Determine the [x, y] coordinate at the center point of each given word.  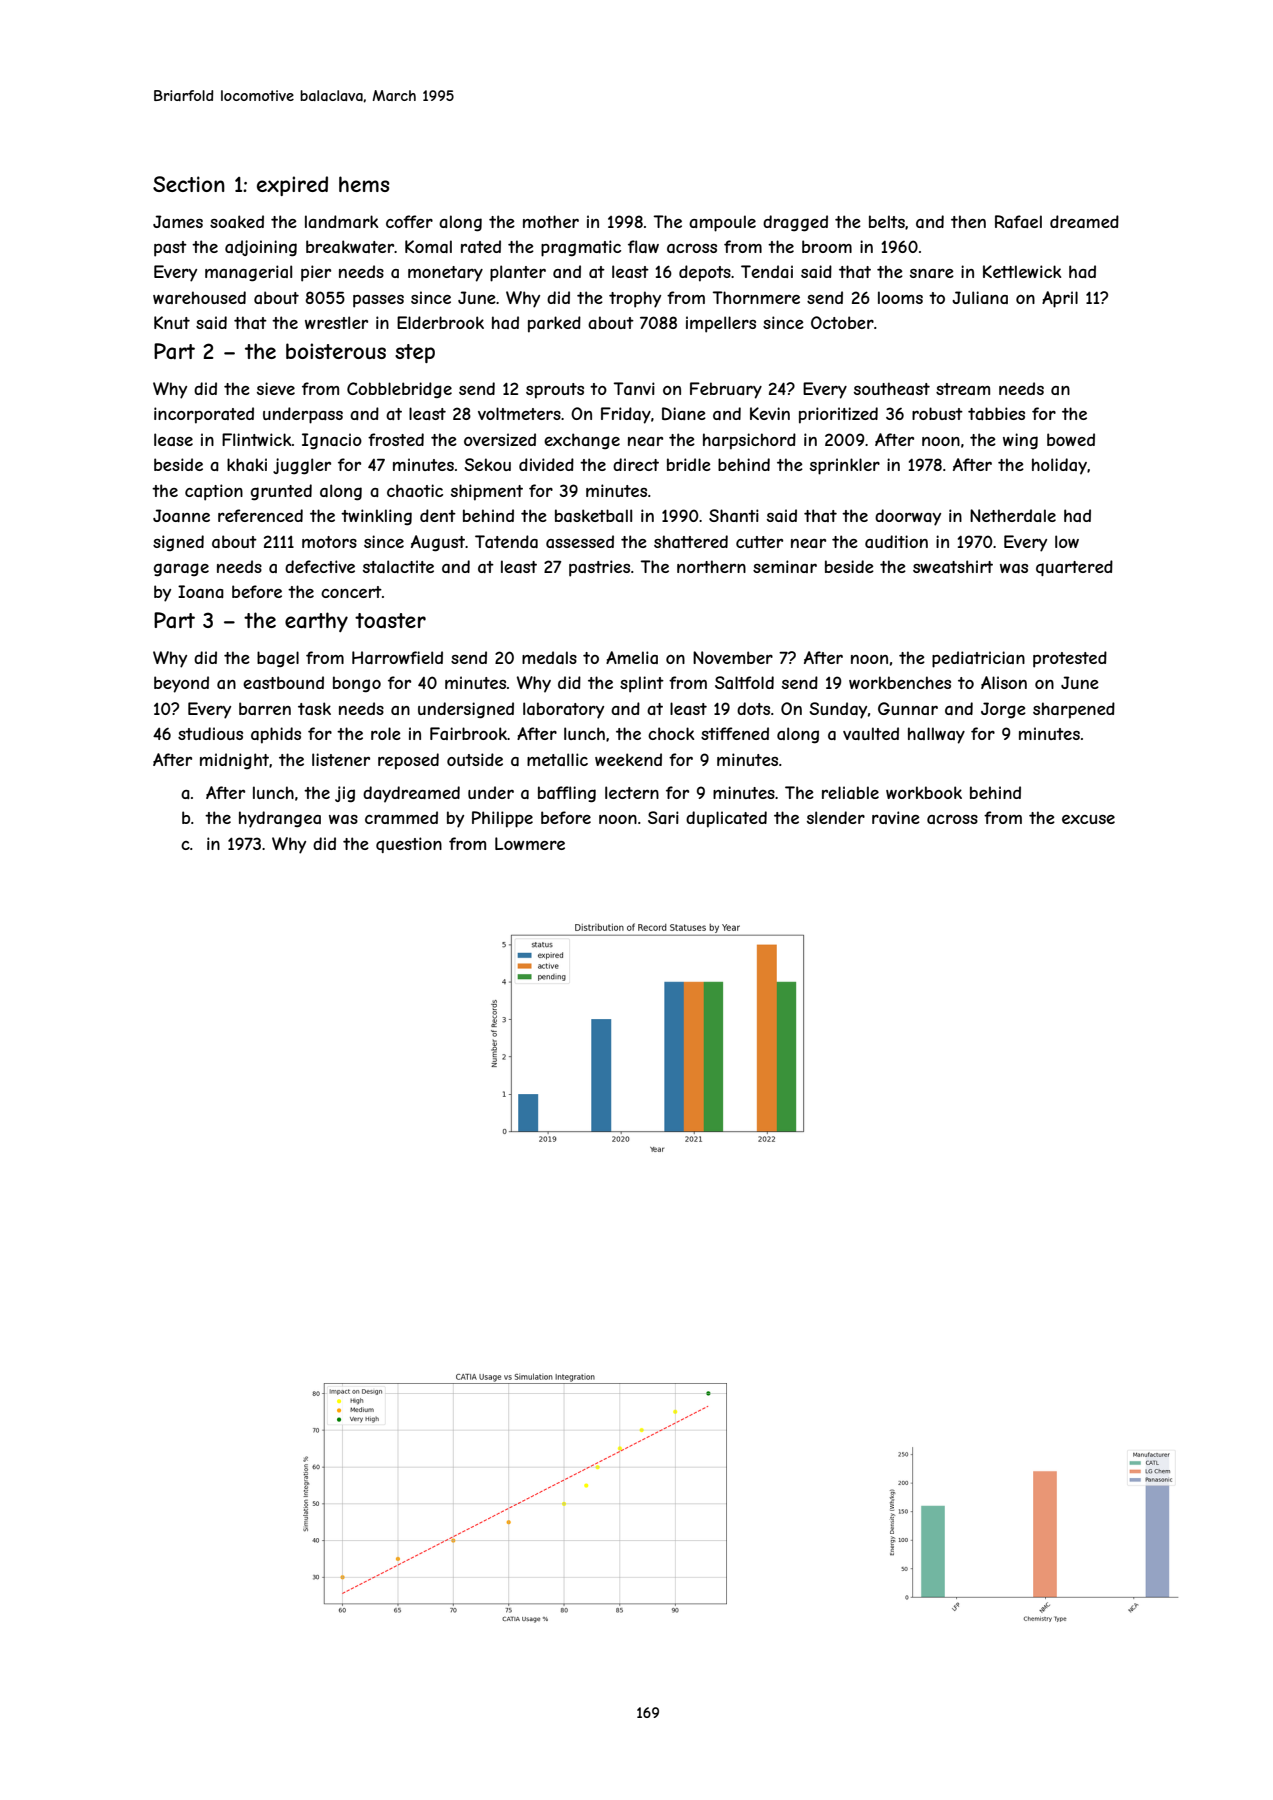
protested [1070, 659]
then [968, 221]
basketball [593, 515]
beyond [181, 684]
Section [189, 184]
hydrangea [280, 819]
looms [900, 297]
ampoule [722, 223]
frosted [396, 439]
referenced [260, 515]
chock [671, 733]
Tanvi [634, 388]
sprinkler [845, 466]
